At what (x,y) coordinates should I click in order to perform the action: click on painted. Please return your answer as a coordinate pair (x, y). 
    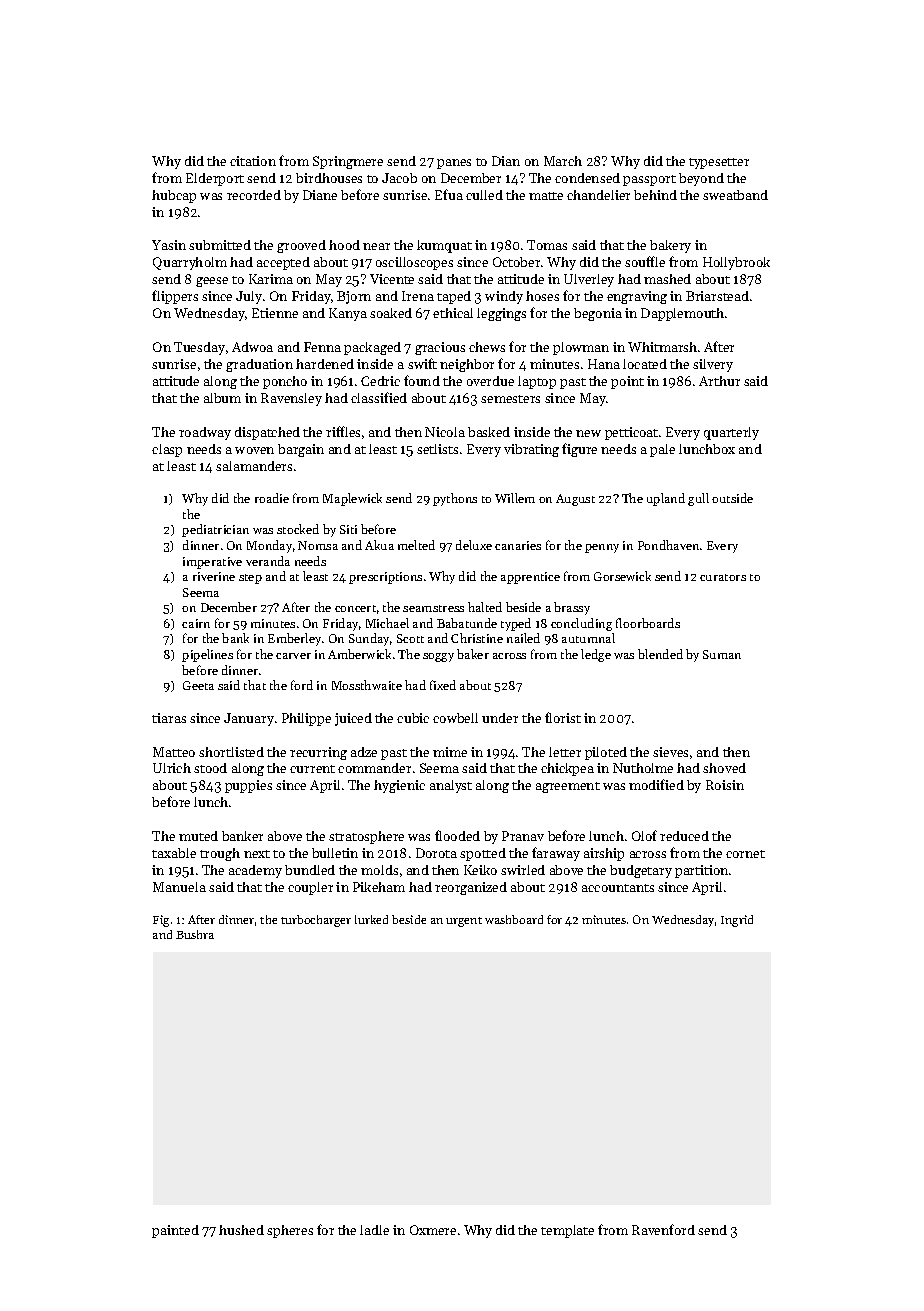
    Looking at the image, I should click on (175, 1231).
